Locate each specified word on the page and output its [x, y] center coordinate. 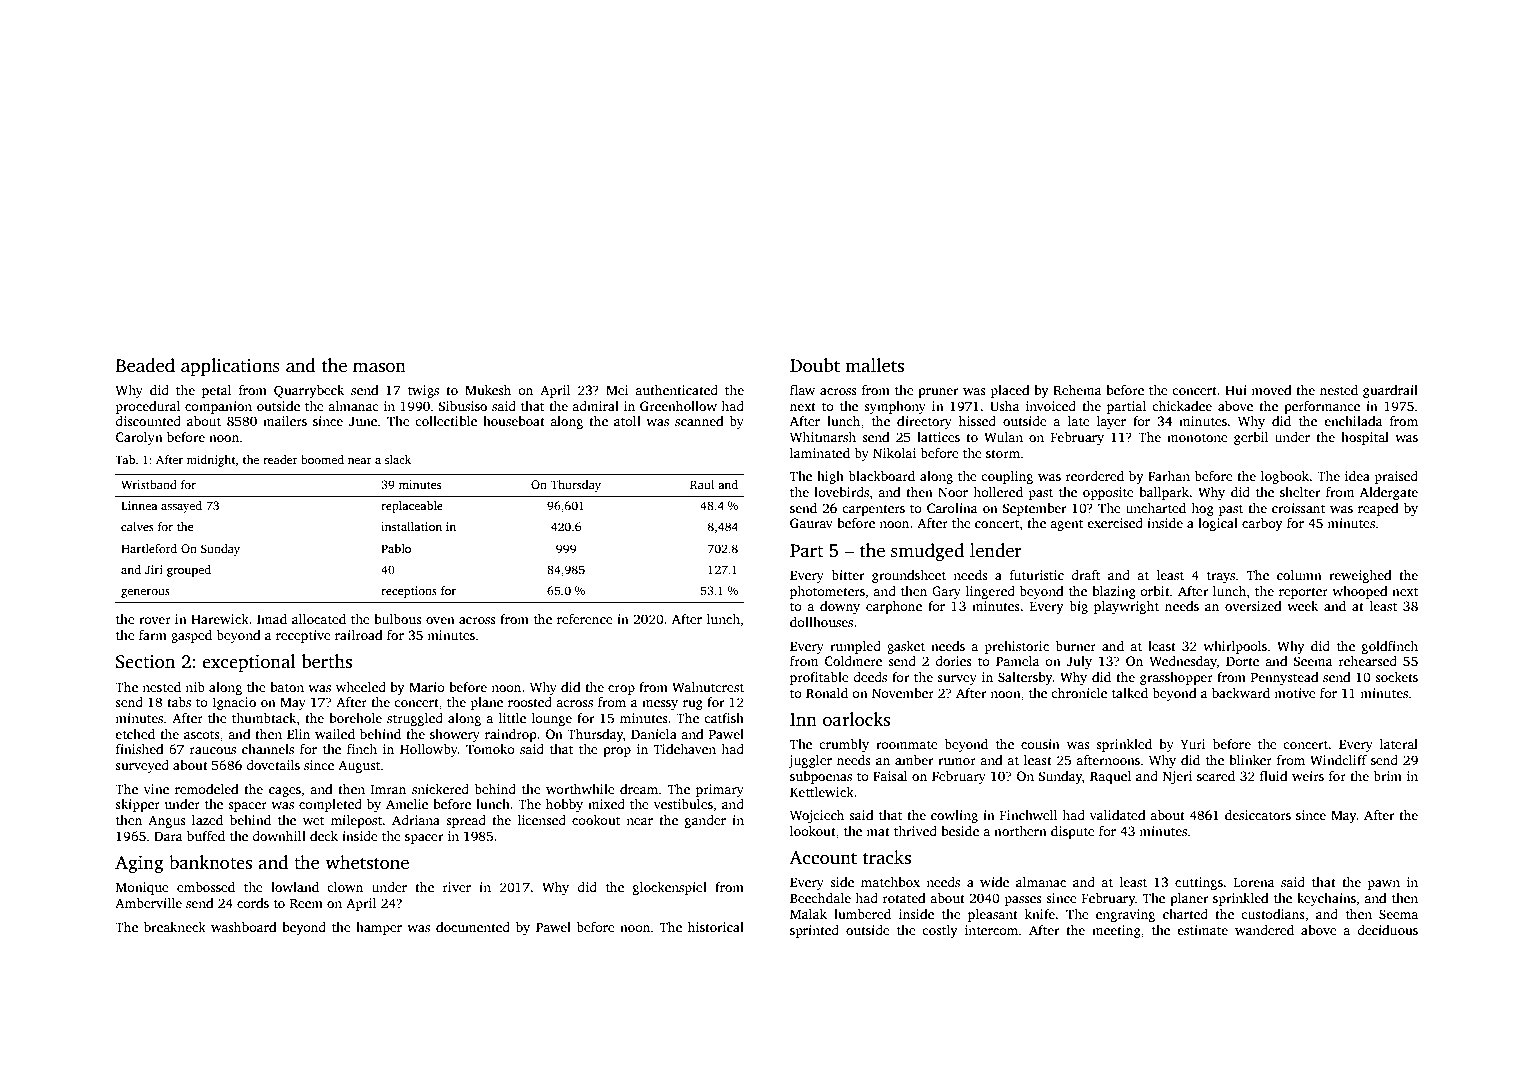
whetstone [367, 862]
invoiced [1051, 406]
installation [411, 526]
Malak [808, 914]
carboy [1262, 524]
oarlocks [856, 719]
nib [195, 687]
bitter [847, 575]
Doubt [815, 365]
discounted [148, 421]
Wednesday [1183, 662]
